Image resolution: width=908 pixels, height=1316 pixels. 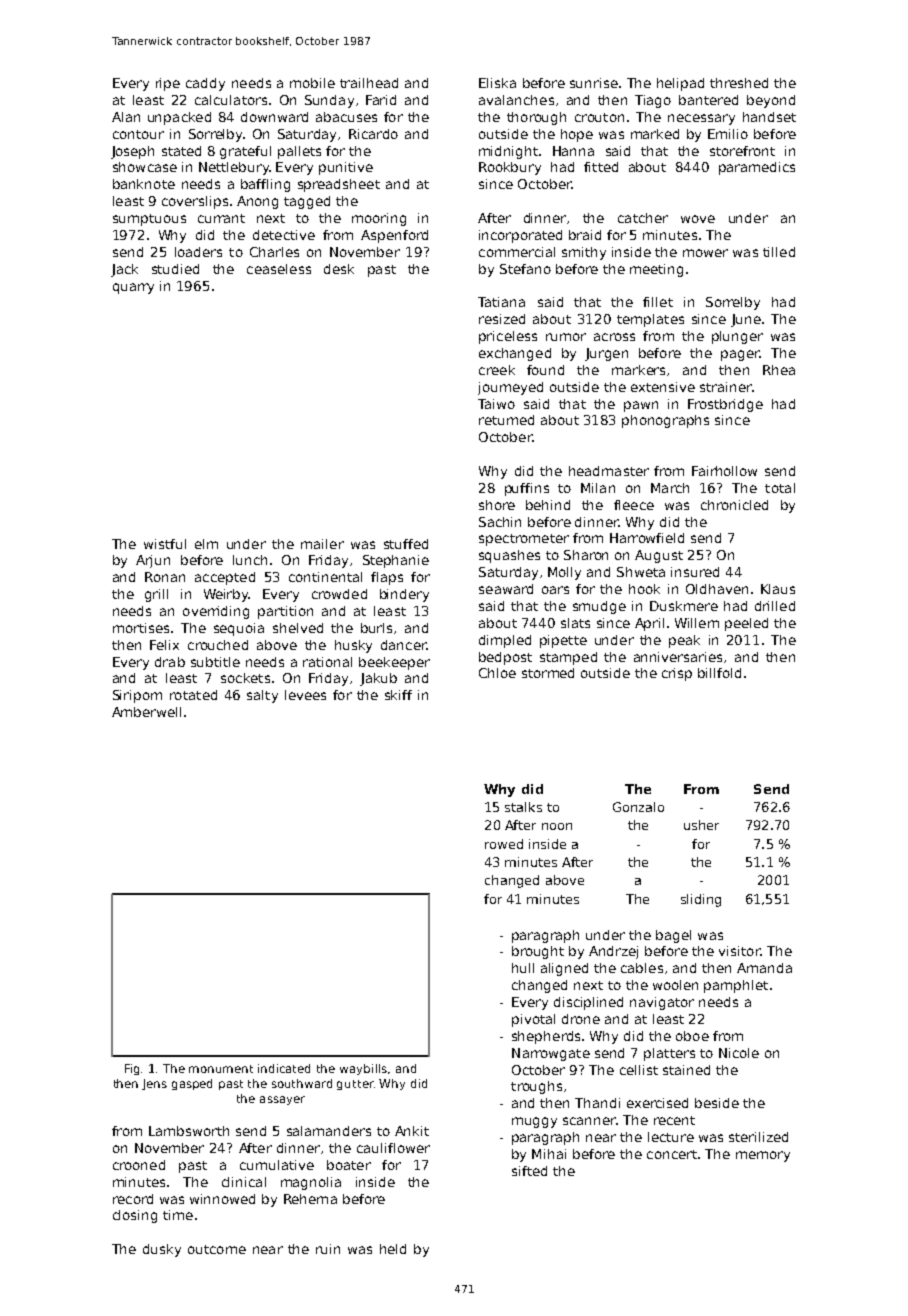 I want to click on waybills, so click(x=363, y=1069).
